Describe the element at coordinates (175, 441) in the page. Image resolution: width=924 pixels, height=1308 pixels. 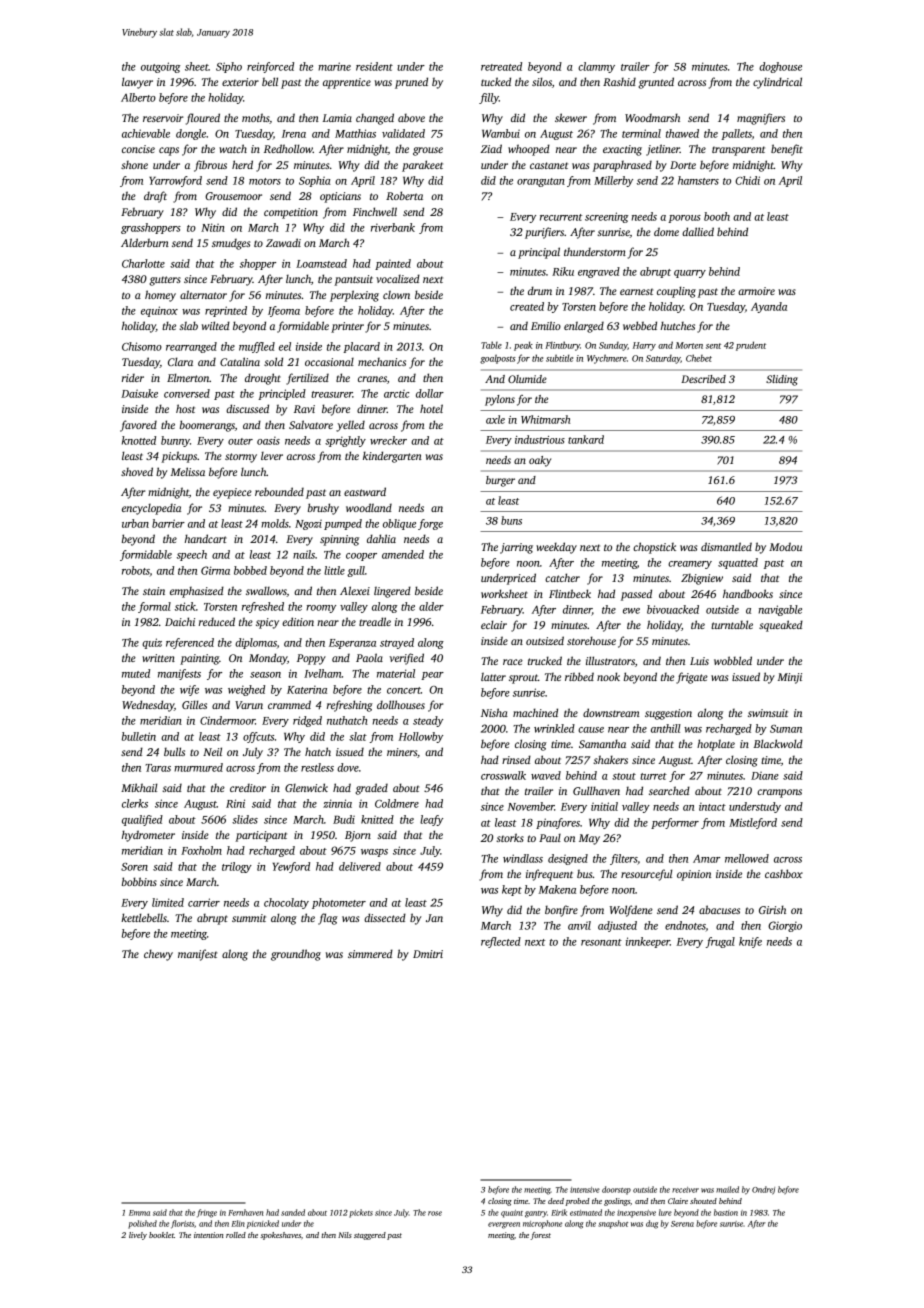
I see `bunny` at that location.
